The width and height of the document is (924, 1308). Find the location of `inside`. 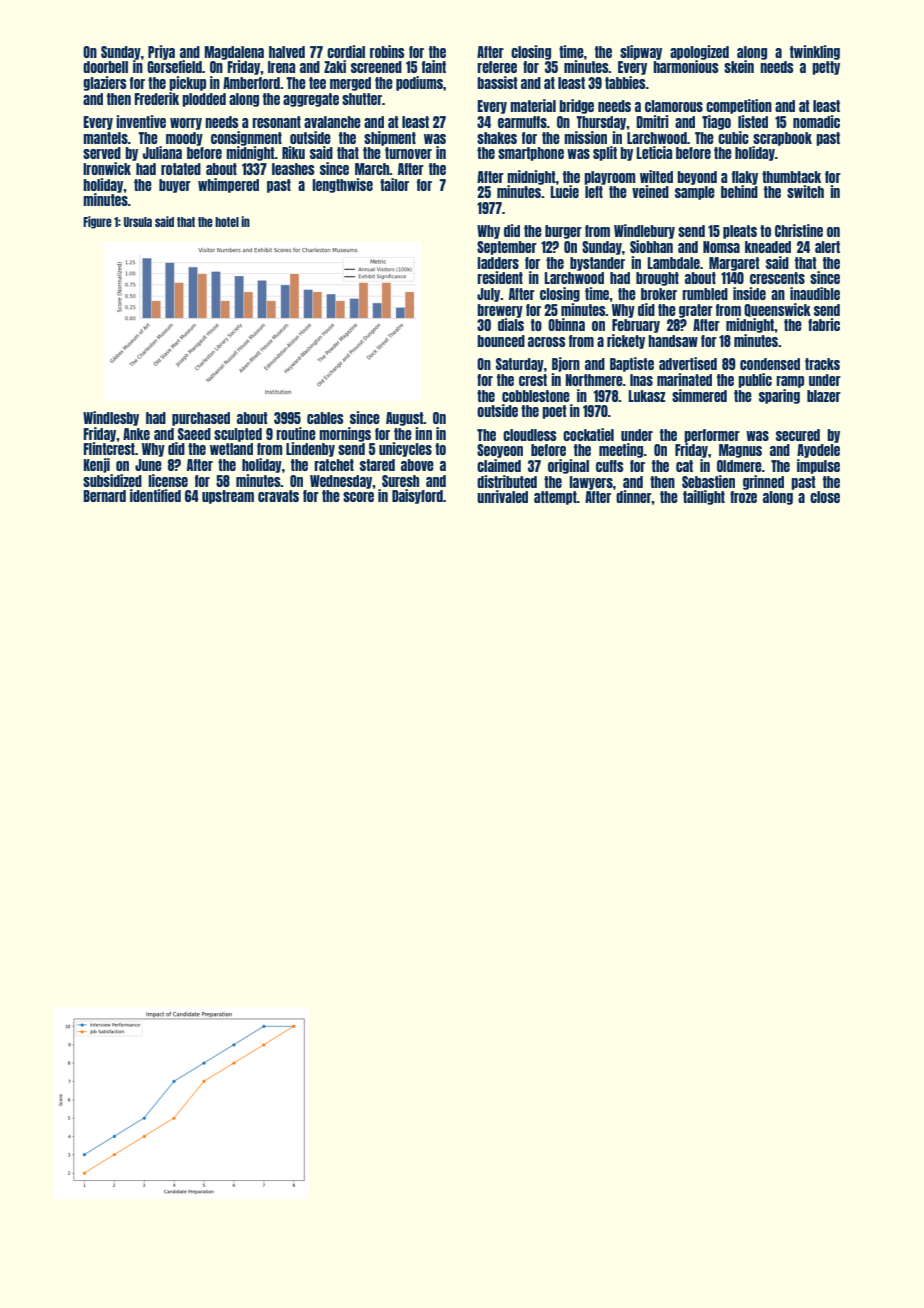

inside is located at coordinates (749, 293).
